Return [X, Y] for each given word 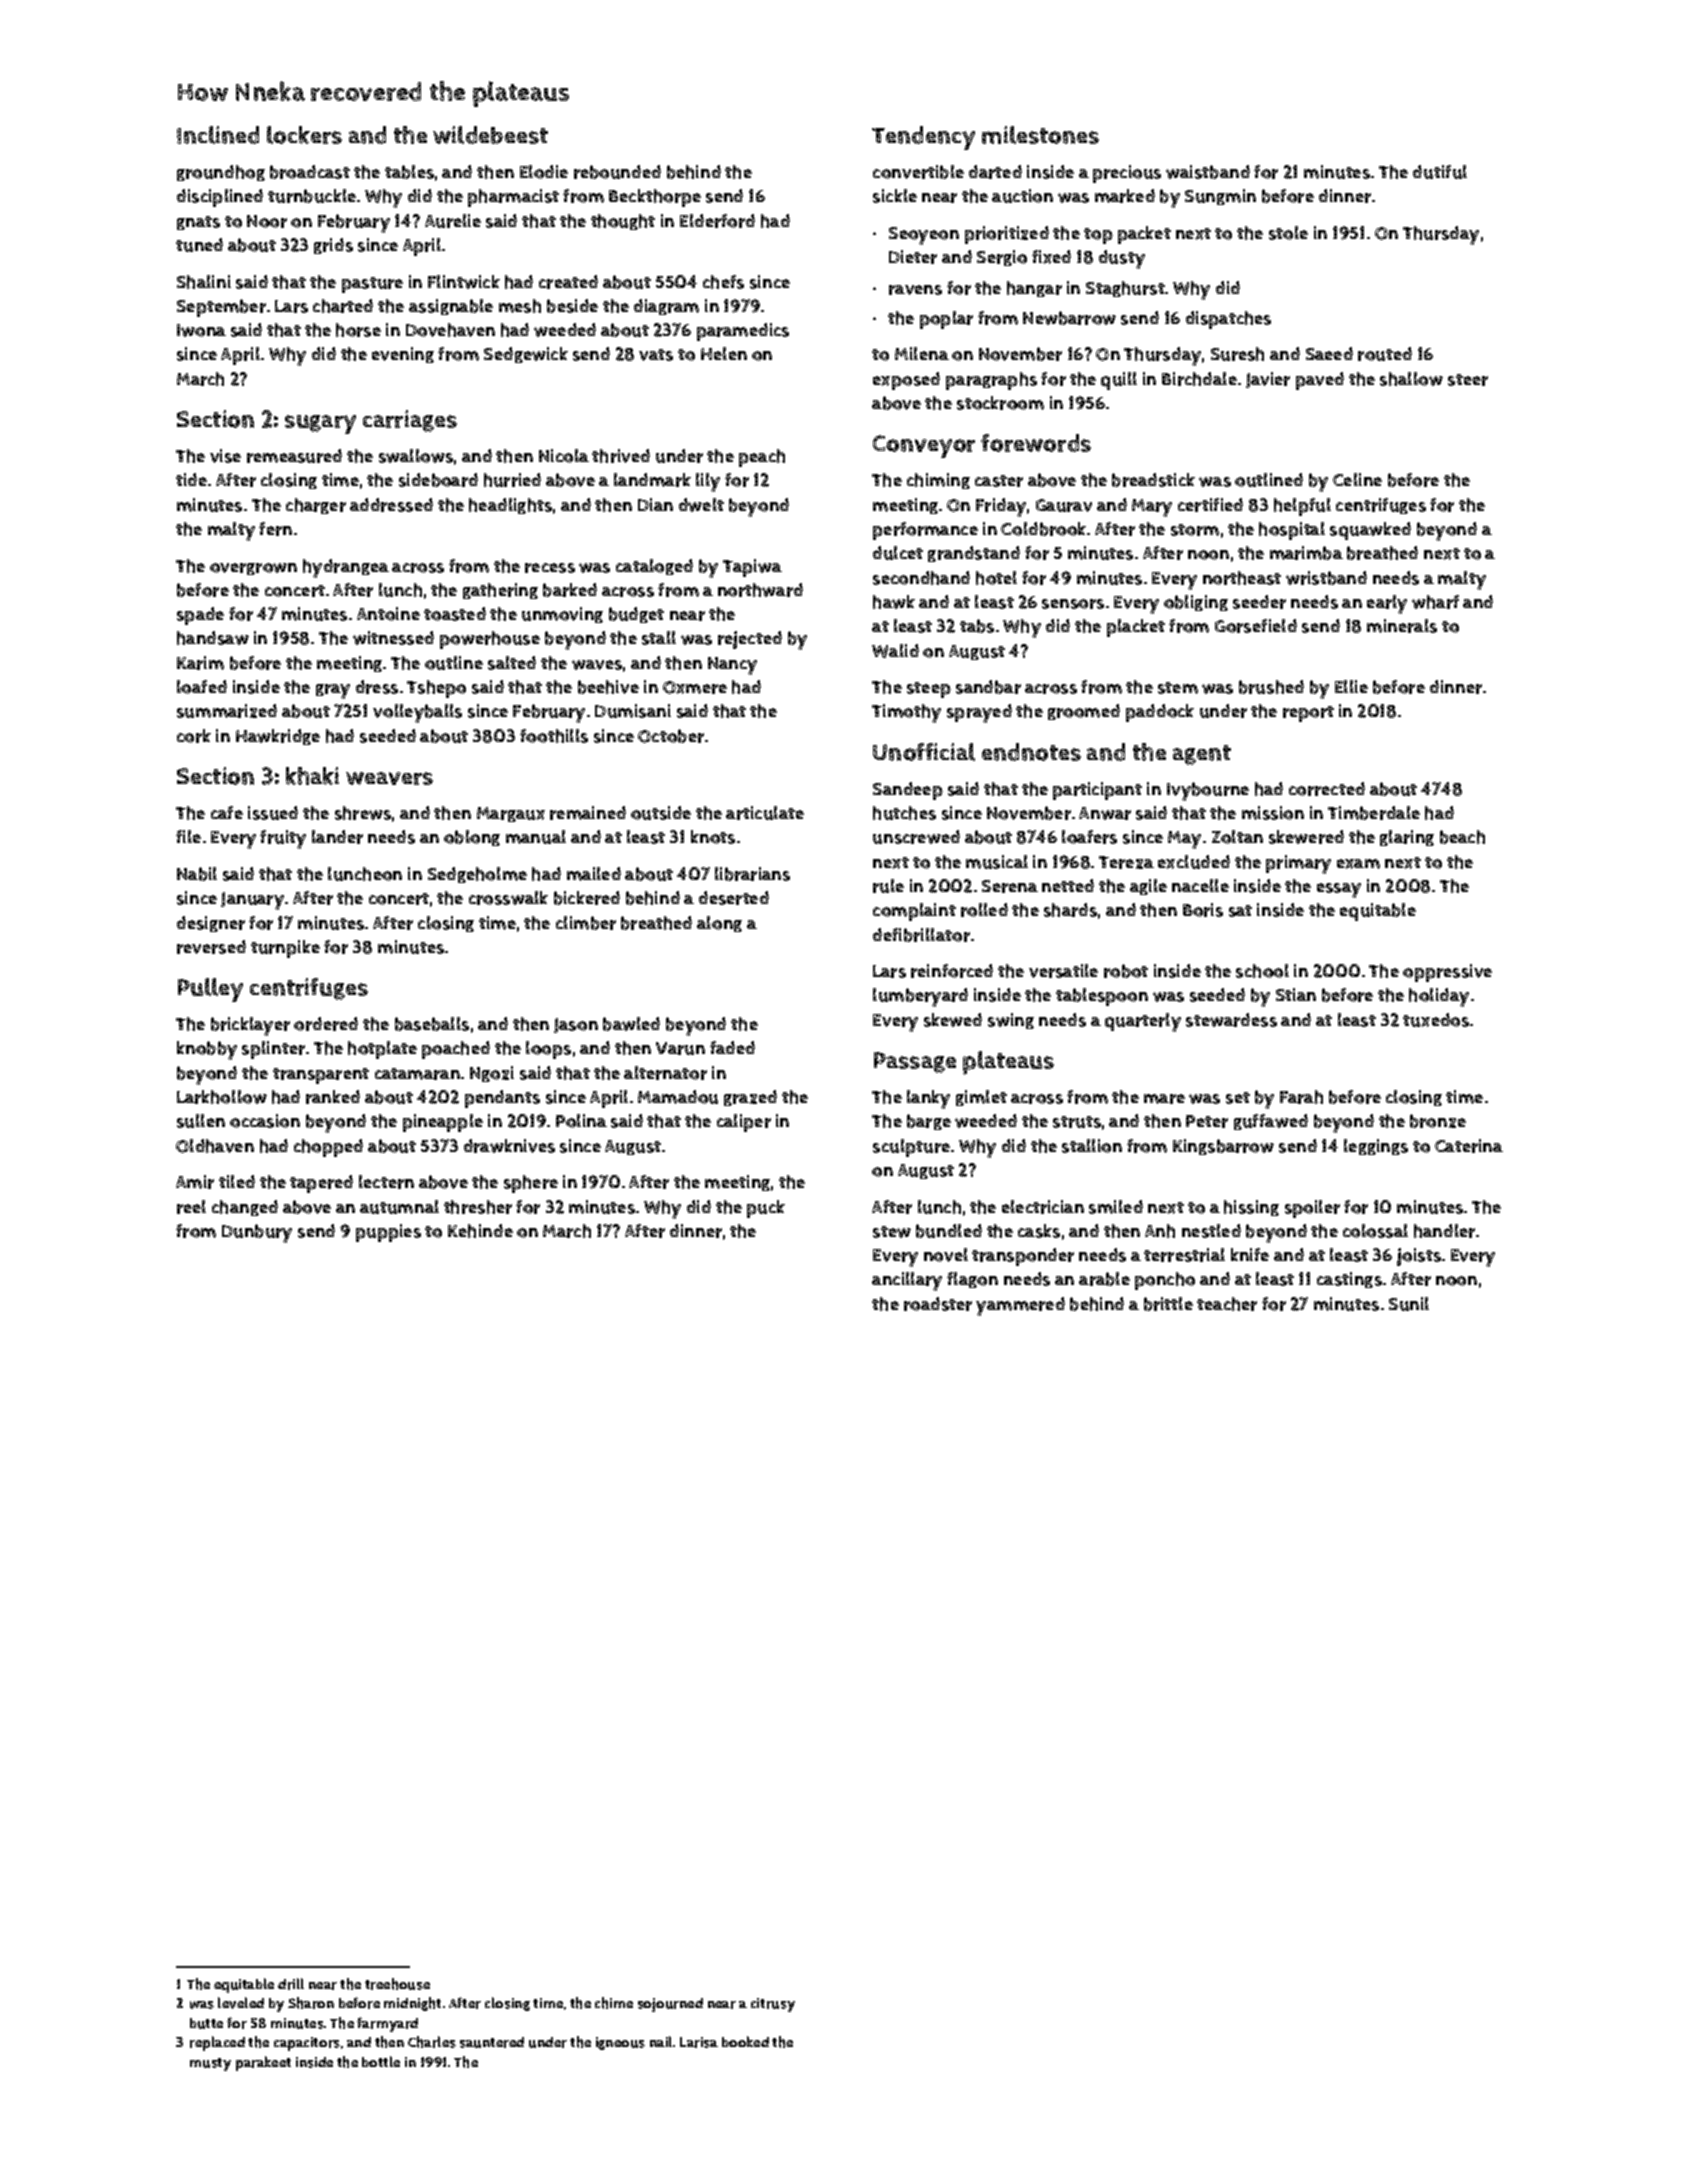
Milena [922, 353]
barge [929, 1122]
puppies [388, 1233]
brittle [1168, 1304]
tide [191, 479]
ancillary [907, 1281]
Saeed [1329, 353]
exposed [906, 381]
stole [1288, 233]
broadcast [310, 172]
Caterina [1469, 1146]
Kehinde [480, 1231]
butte [206, 2023]
